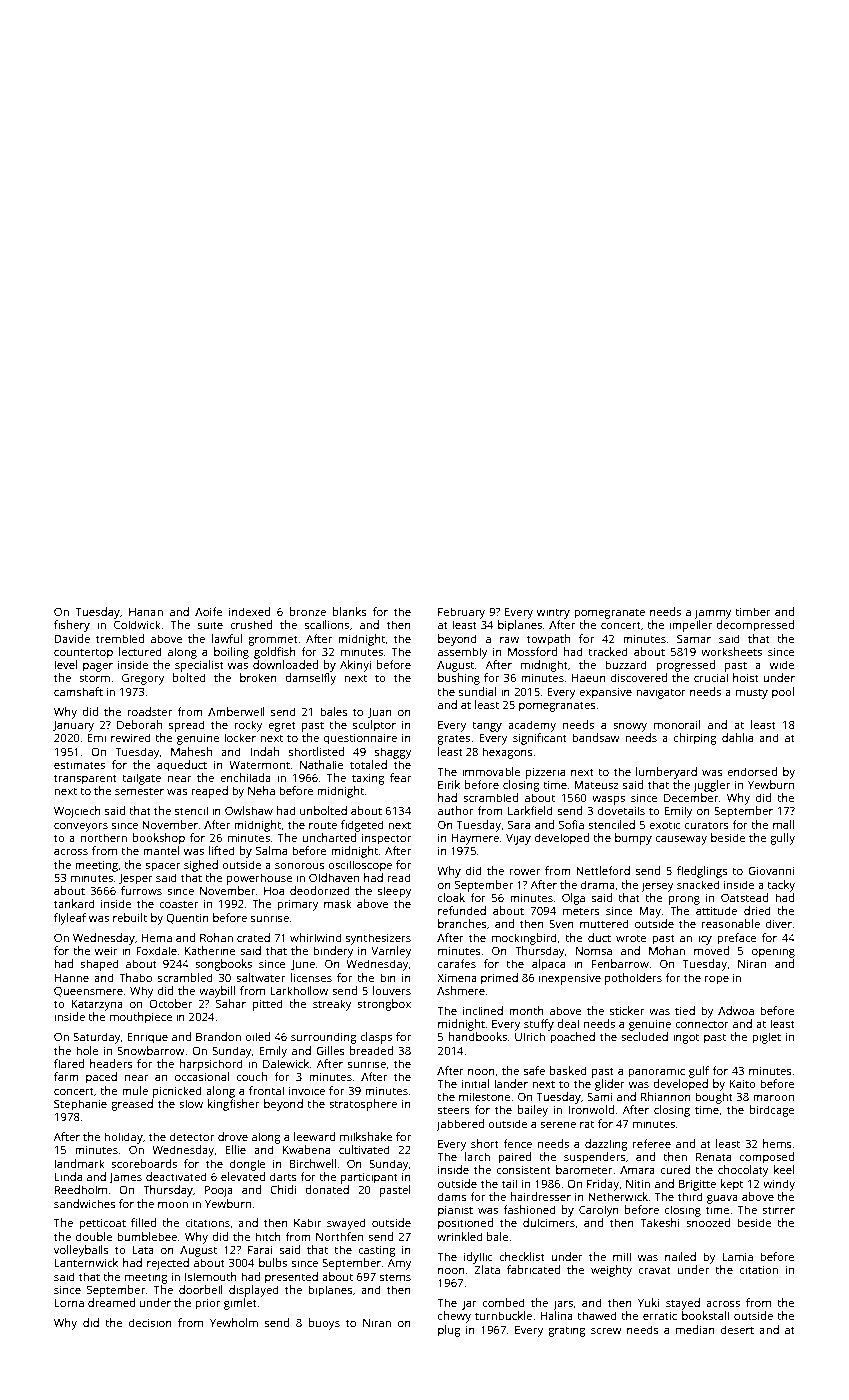  I want to click on crated, so click(253, 937).
